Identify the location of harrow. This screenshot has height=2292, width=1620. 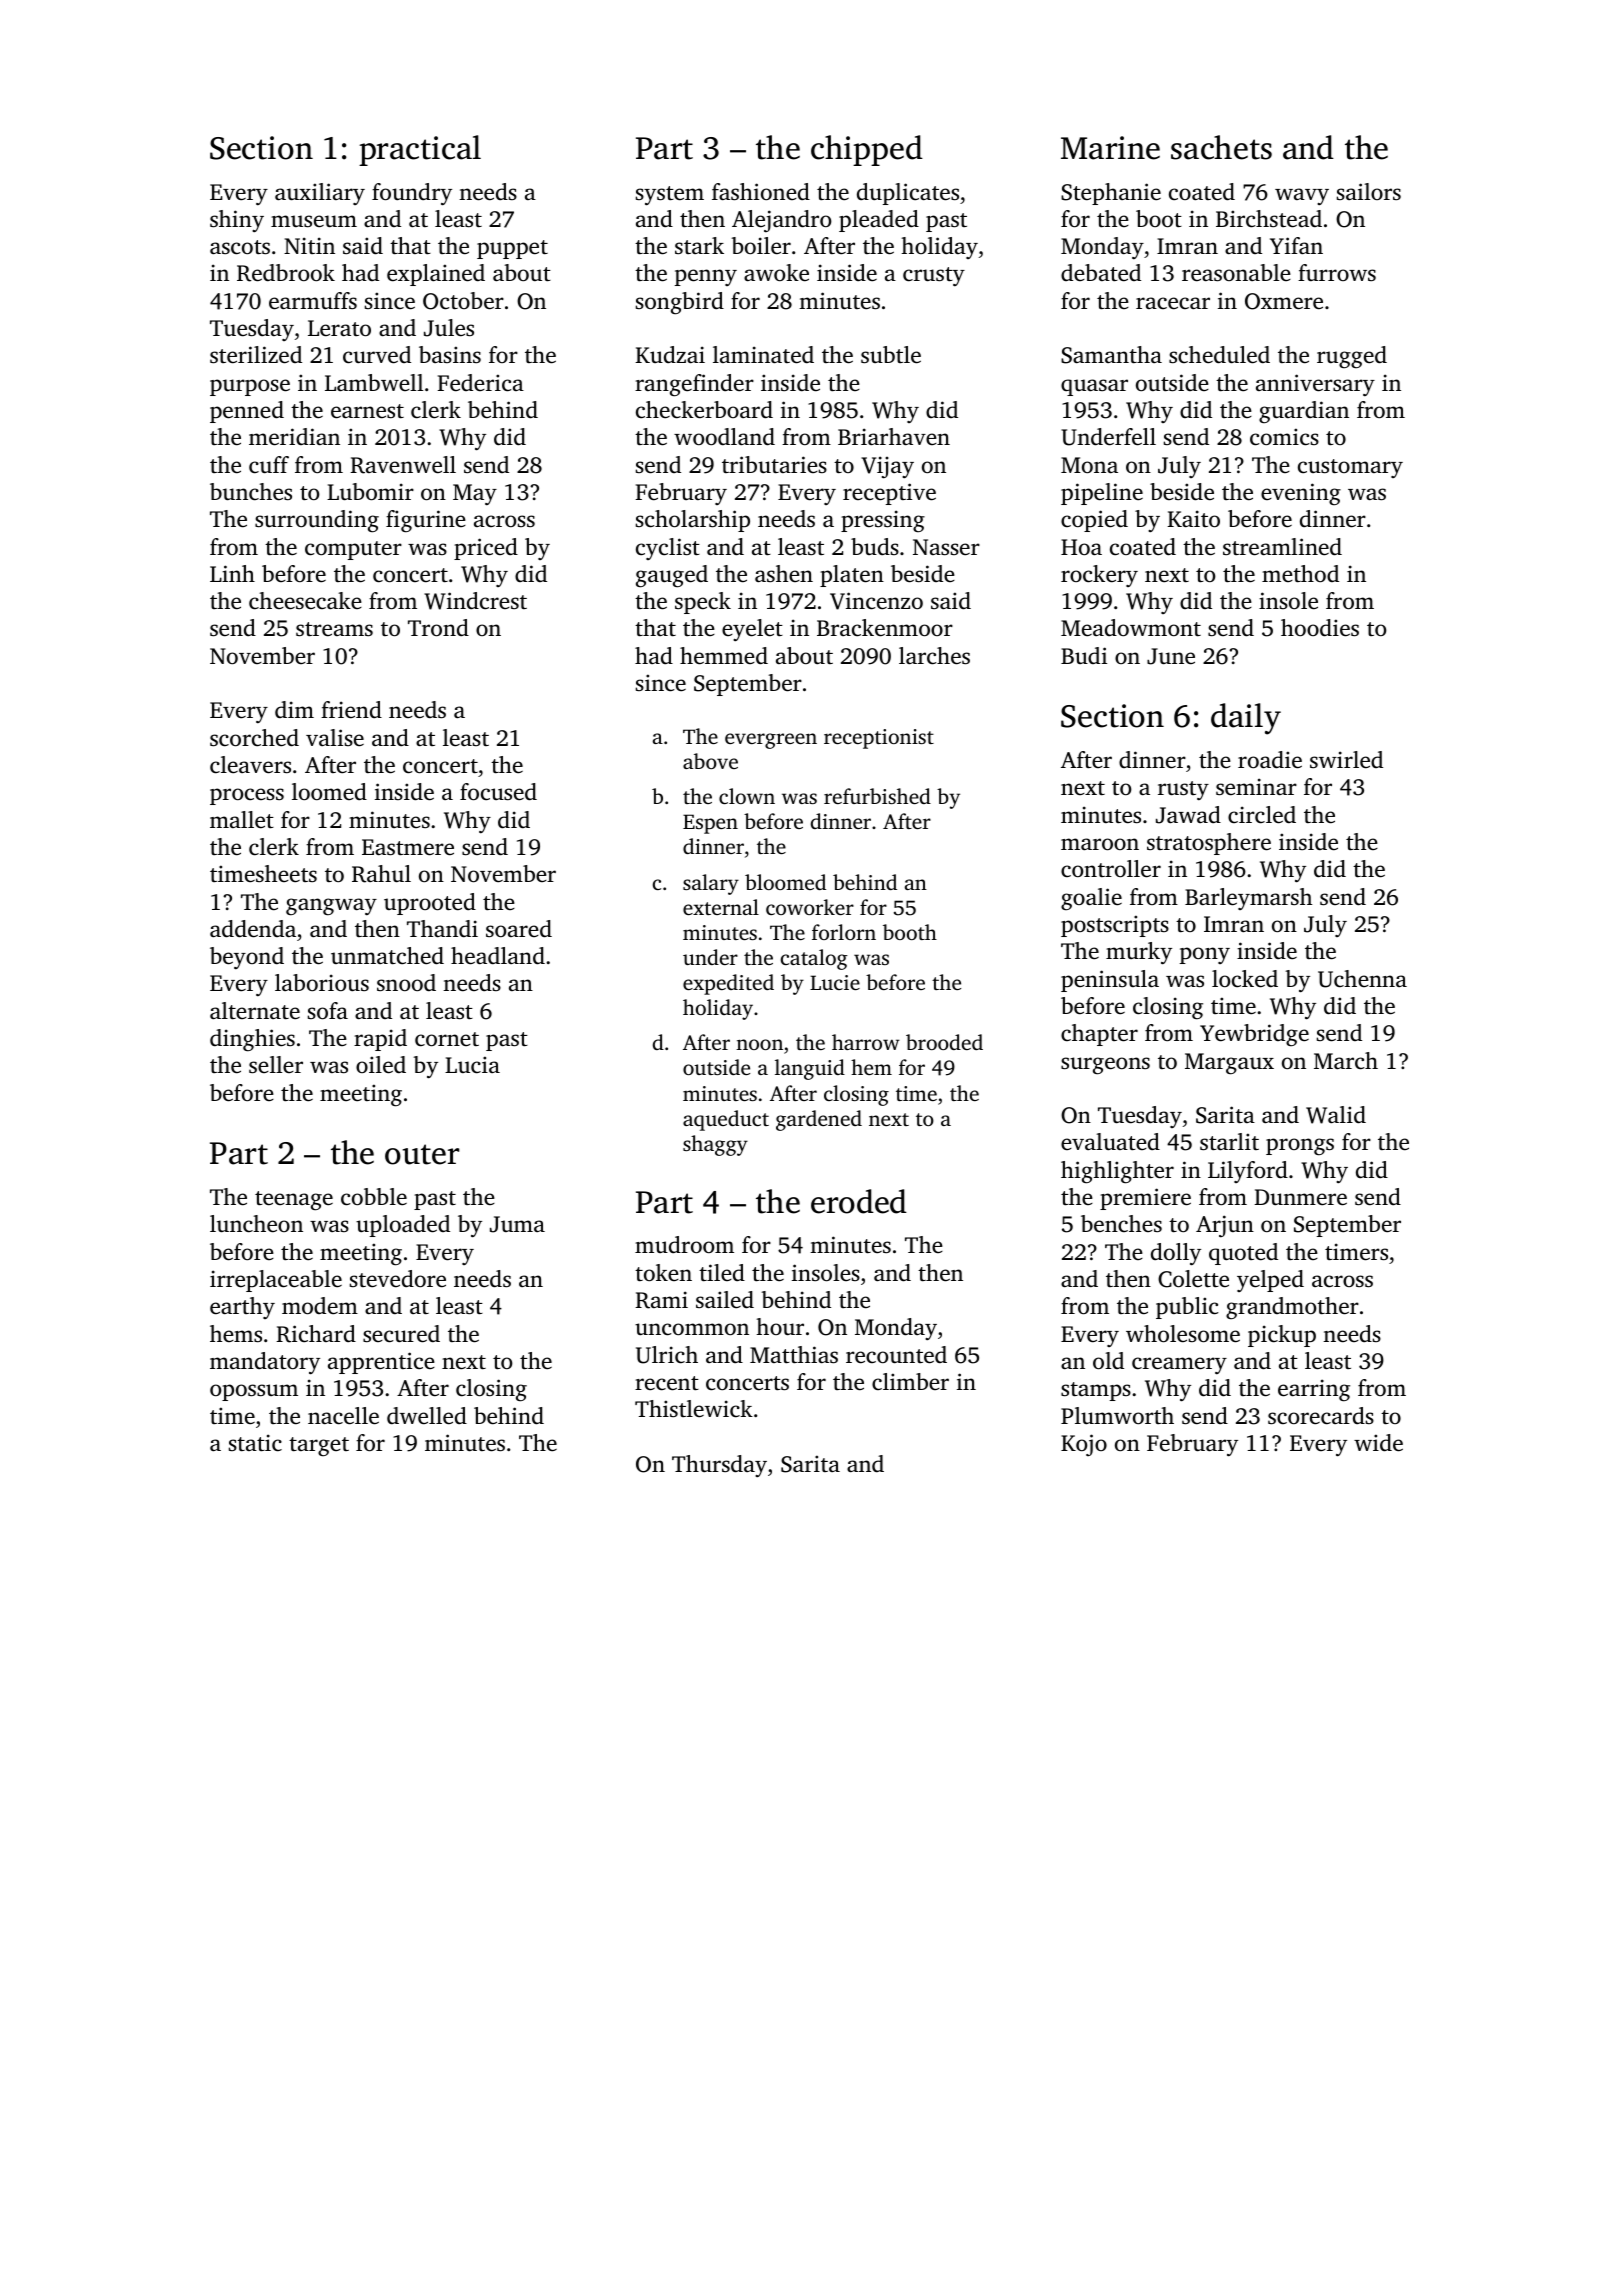
(866, 1042).
